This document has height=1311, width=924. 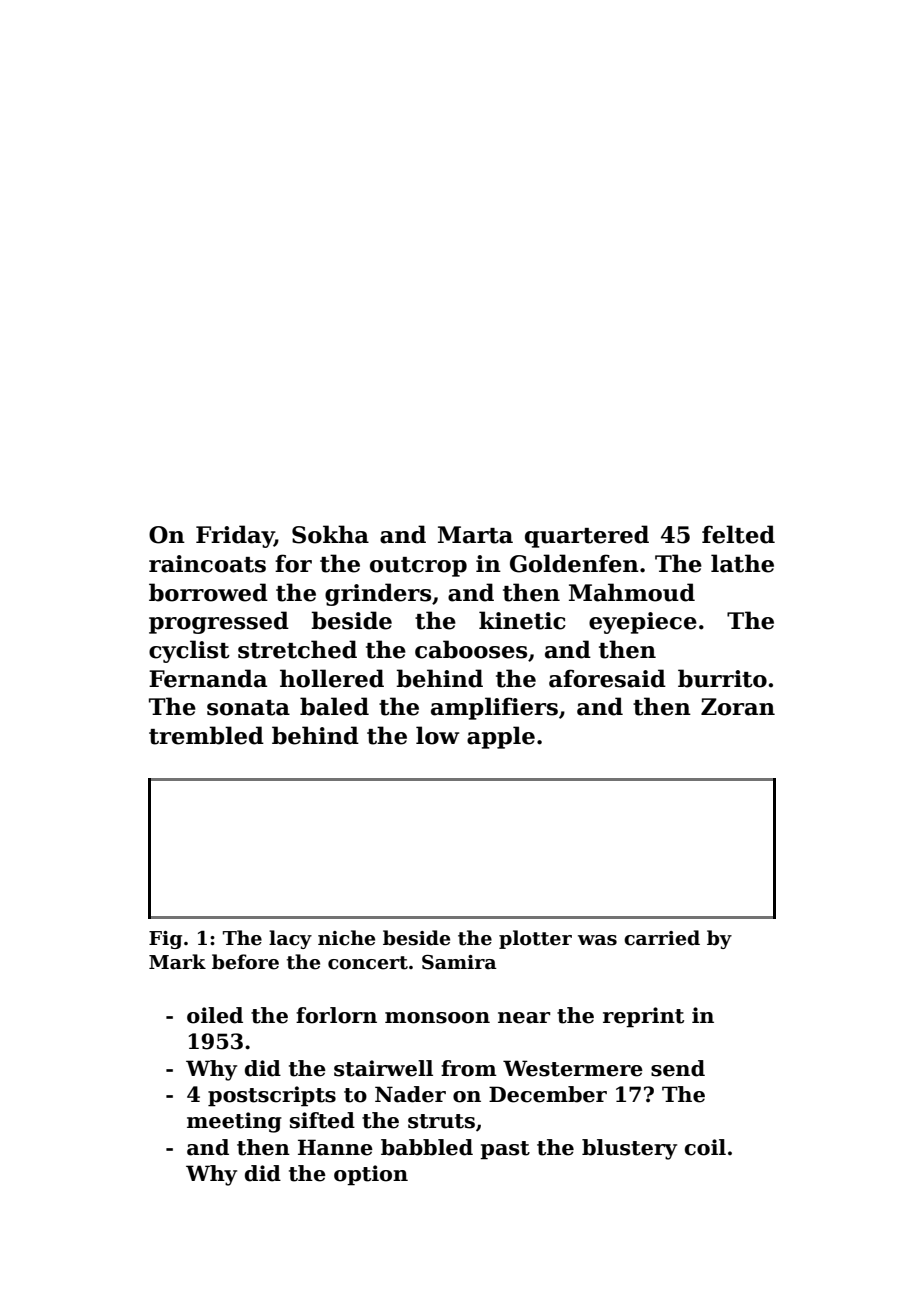 What do you see at coordinates (738, 707) in the document?
I see `Zoran` at bounding box center [738, 707].
